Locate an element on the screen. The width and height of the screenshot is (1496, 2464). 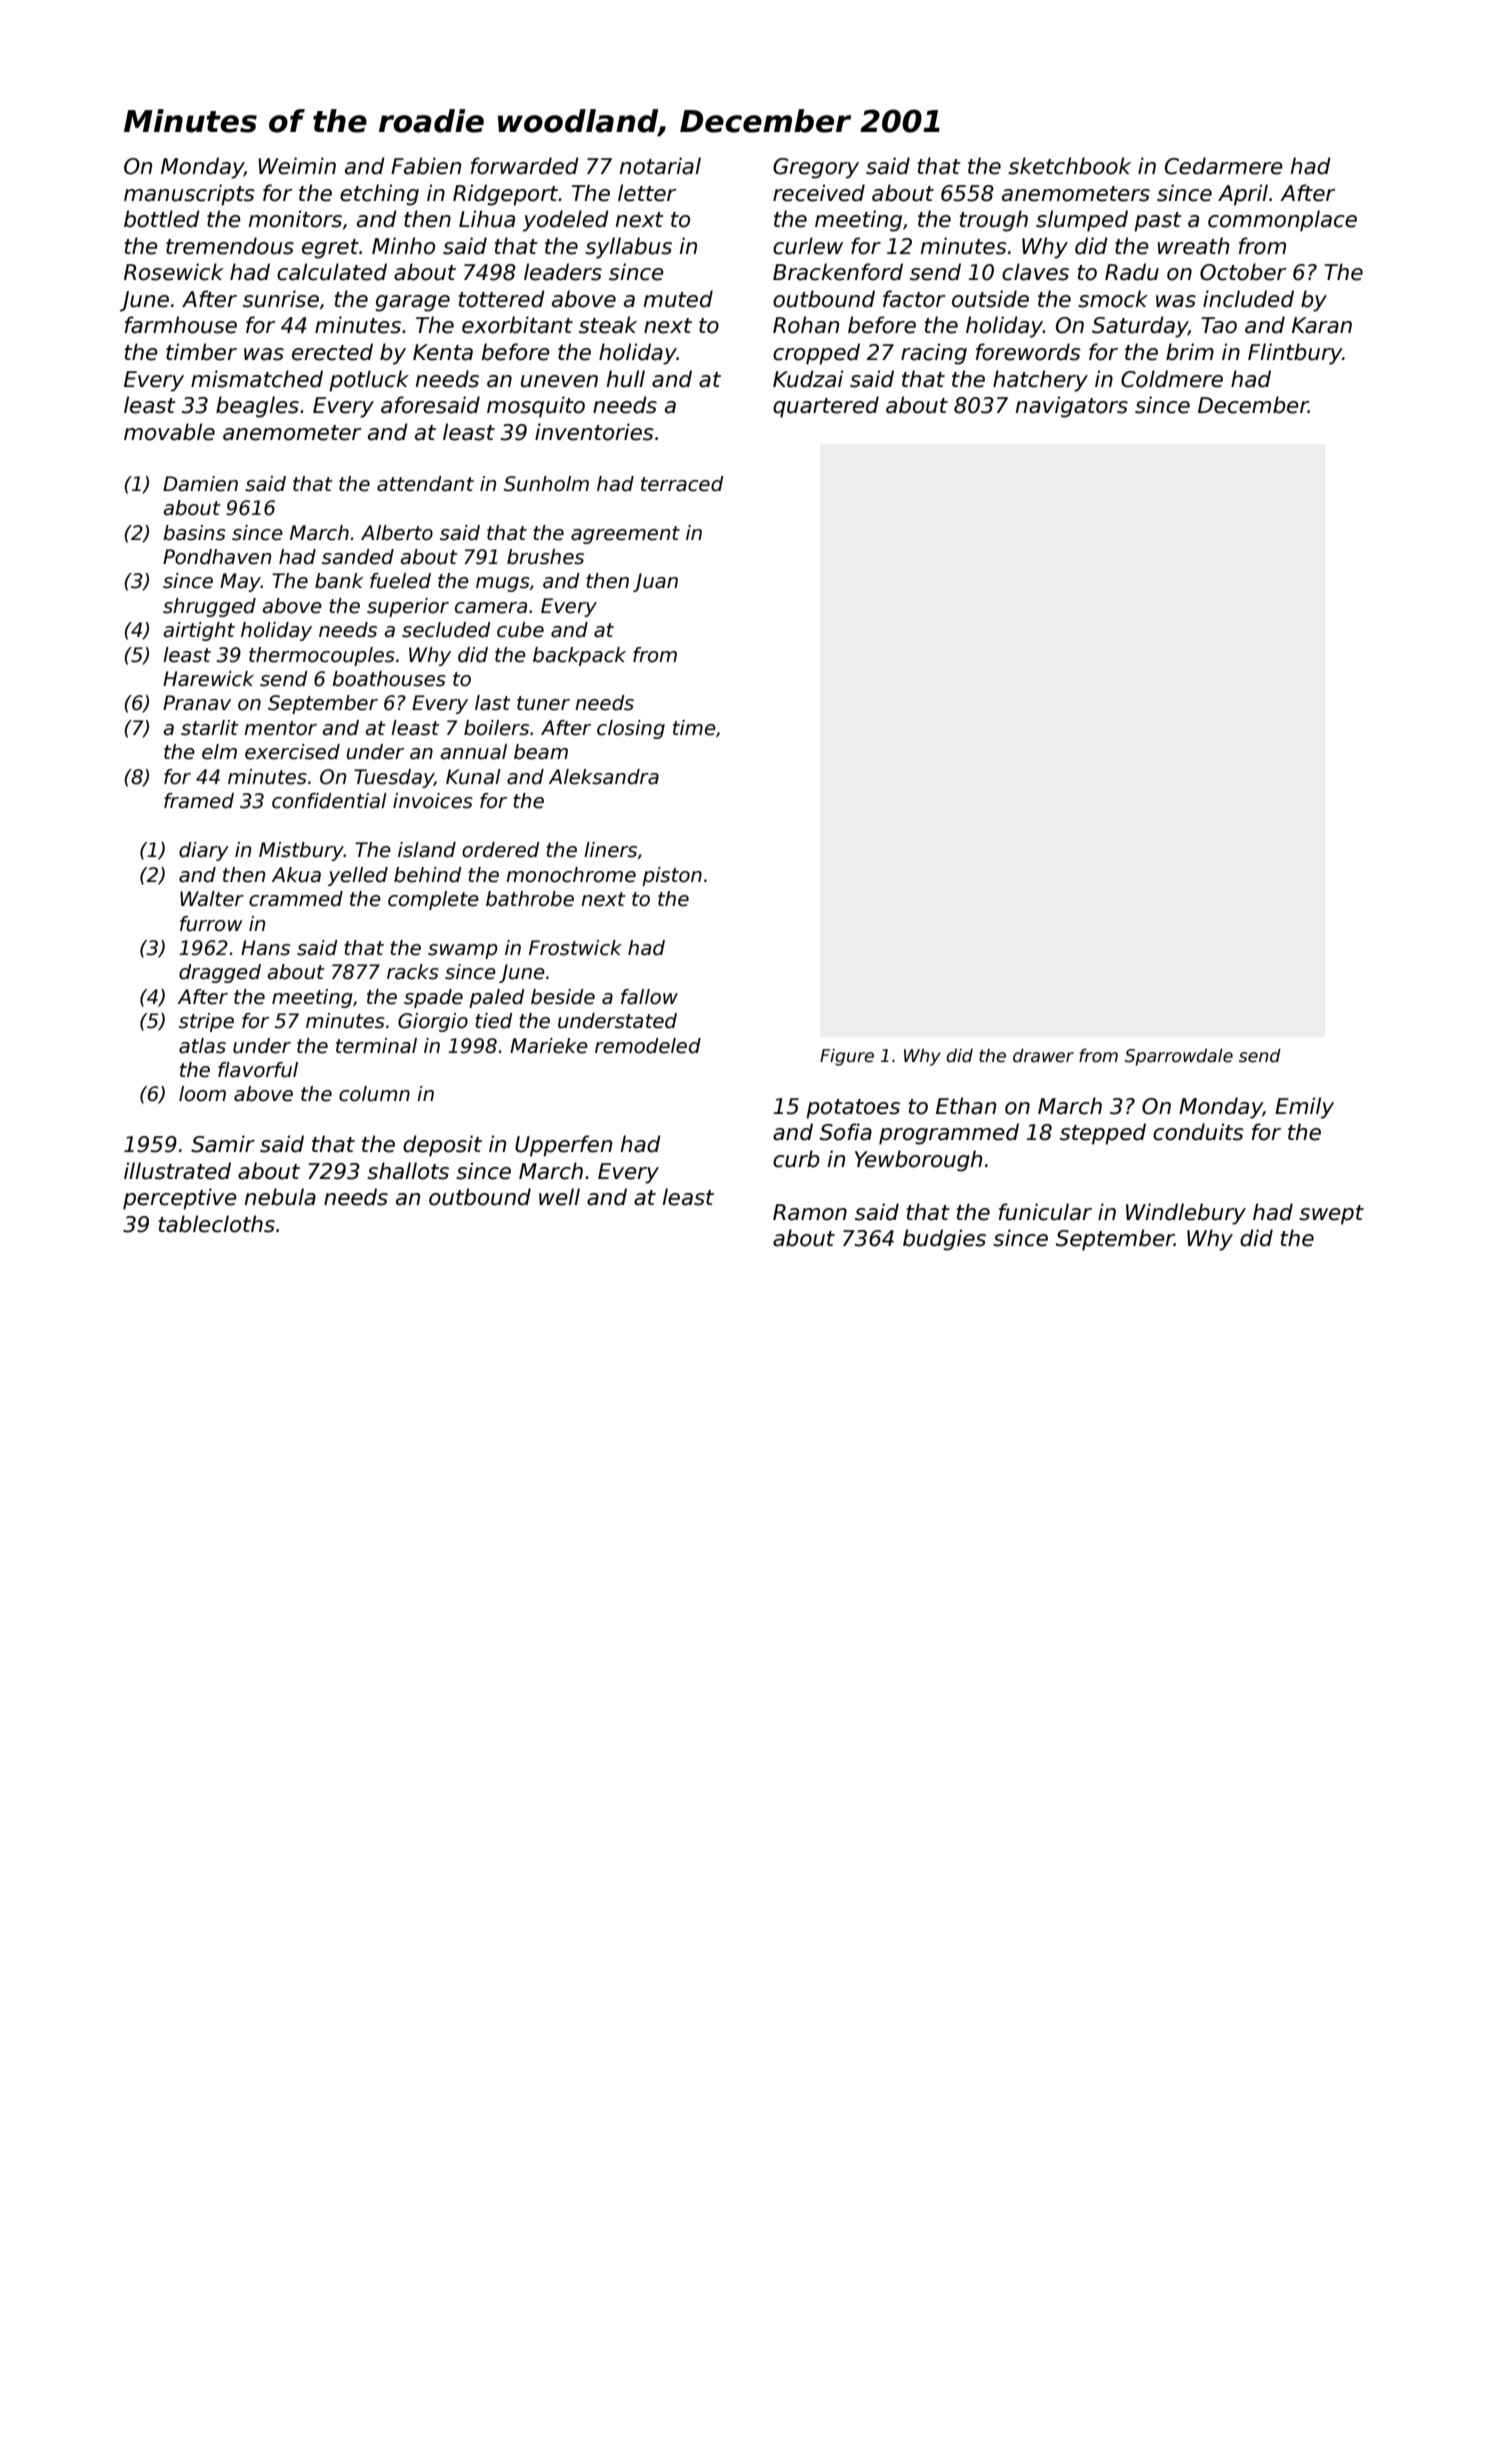
fallow is located at coordinates (649, 997).
